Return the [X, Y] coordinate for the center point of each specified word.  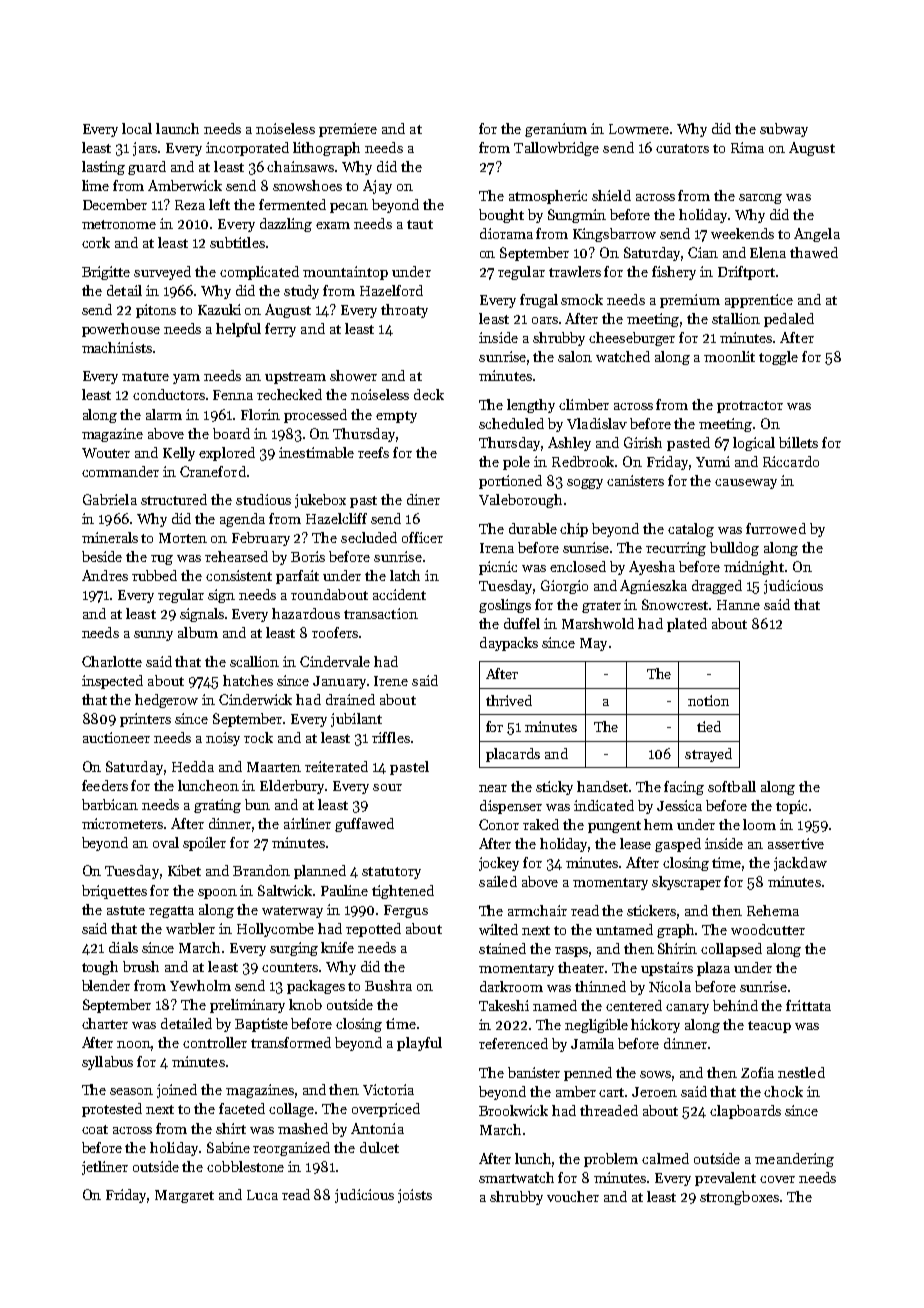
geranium [556, 130]
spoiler [204, 844]
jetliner [105, 1168]
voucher [573, 1196]
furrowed [776, 528]
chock [783, 1091]
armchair [537, 910]
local [137, 128]
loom [759, 824]
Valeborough [520, 501]
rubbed [154, 575]
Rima [747, 147]
